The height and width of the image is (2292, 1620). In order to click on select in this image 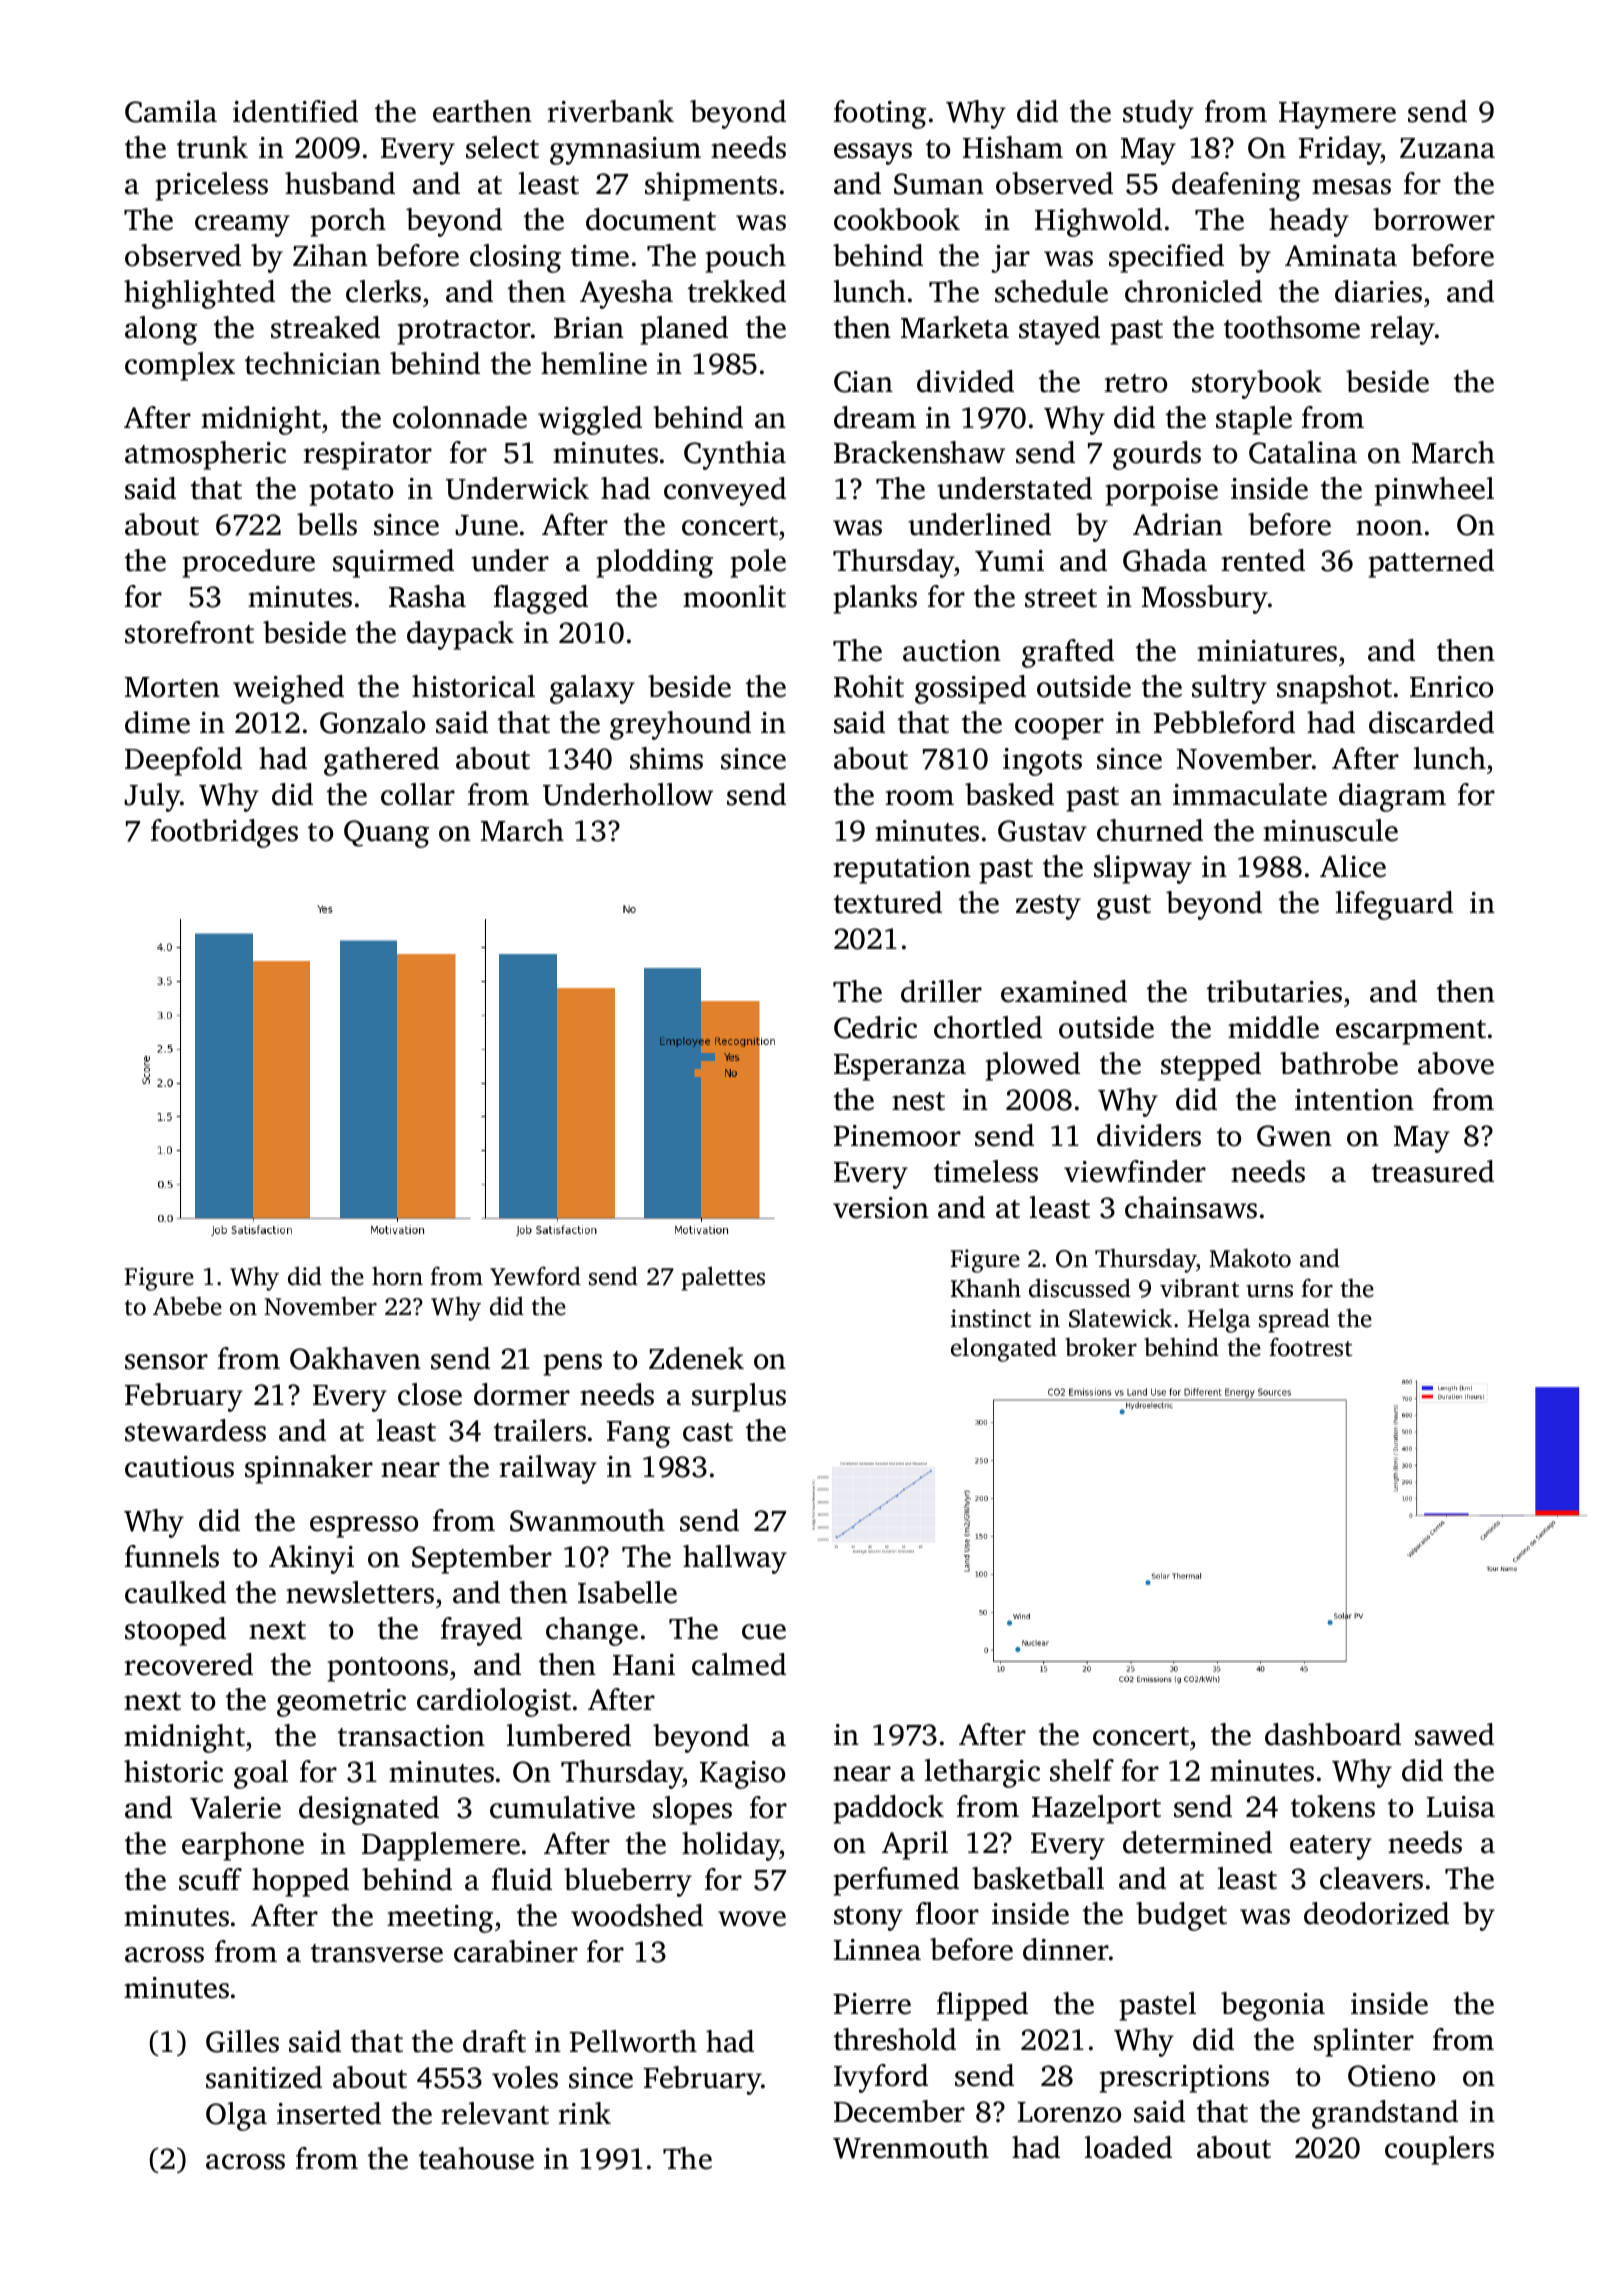, I will do `click(502, 147)`.
